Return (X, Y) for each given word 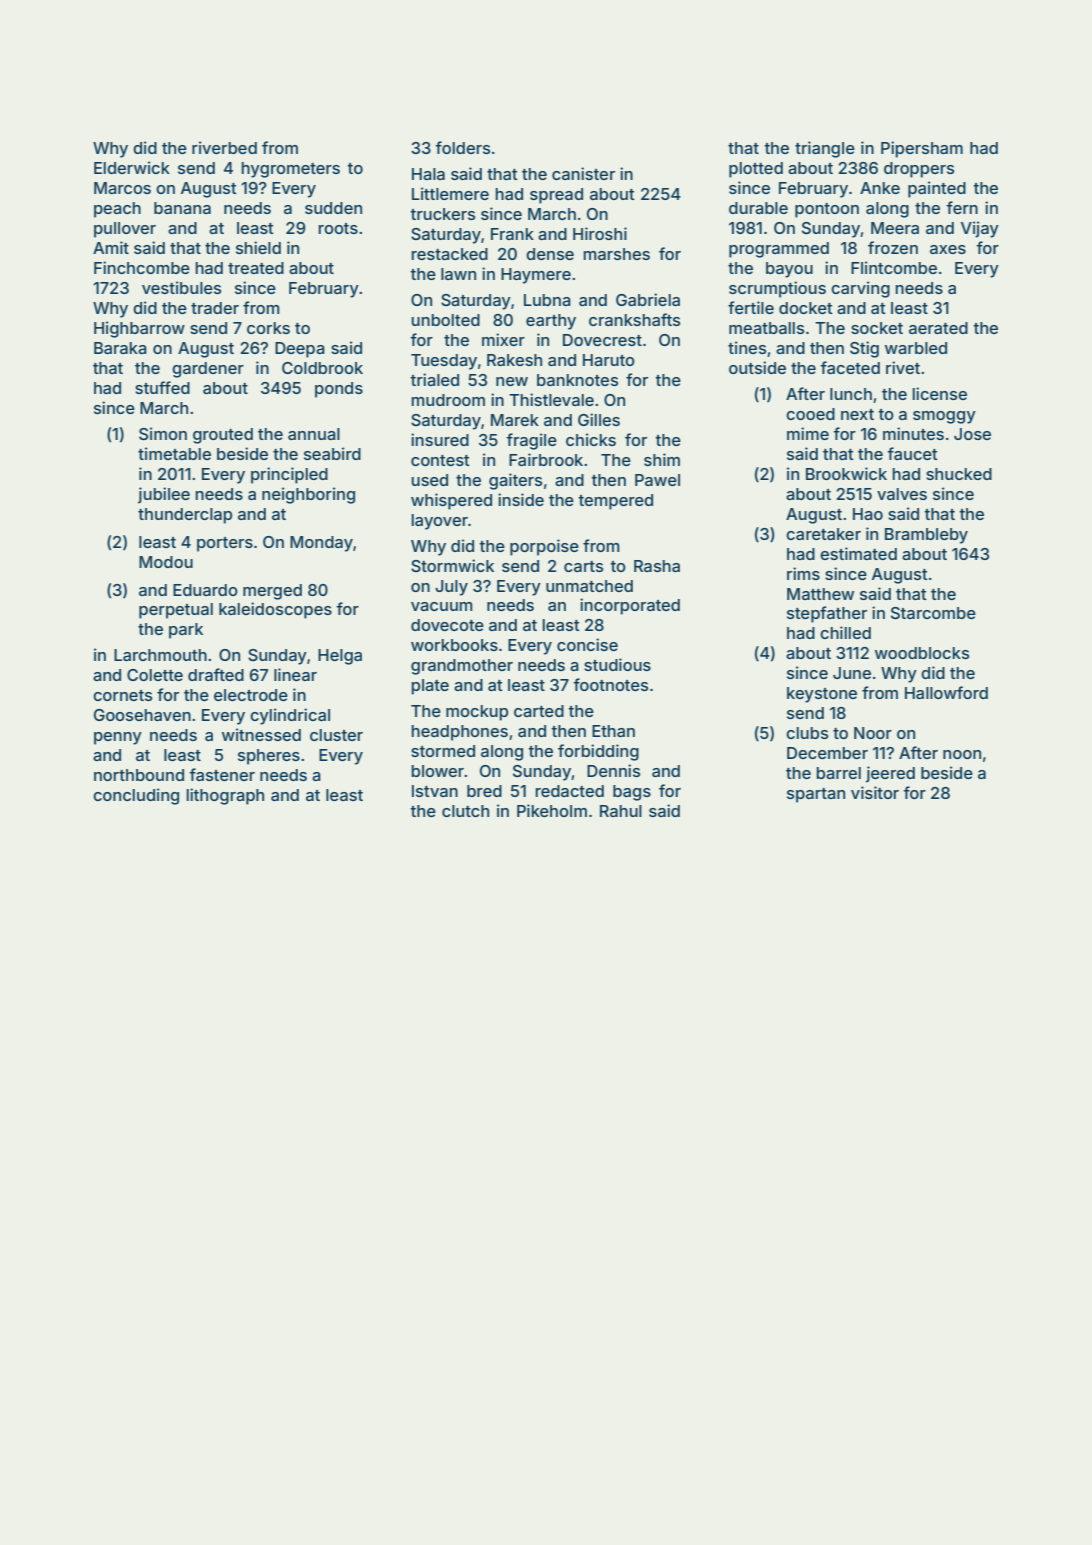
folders (462, 147)
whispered (451, 501)
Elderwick (132, 167)
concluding (136, 796)
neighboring (308, 495)
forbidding (598, 752)
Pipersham (922, 149)
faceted (850, 367)
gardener (208, 370)
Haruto (609, 360)
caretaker (823, 534)
